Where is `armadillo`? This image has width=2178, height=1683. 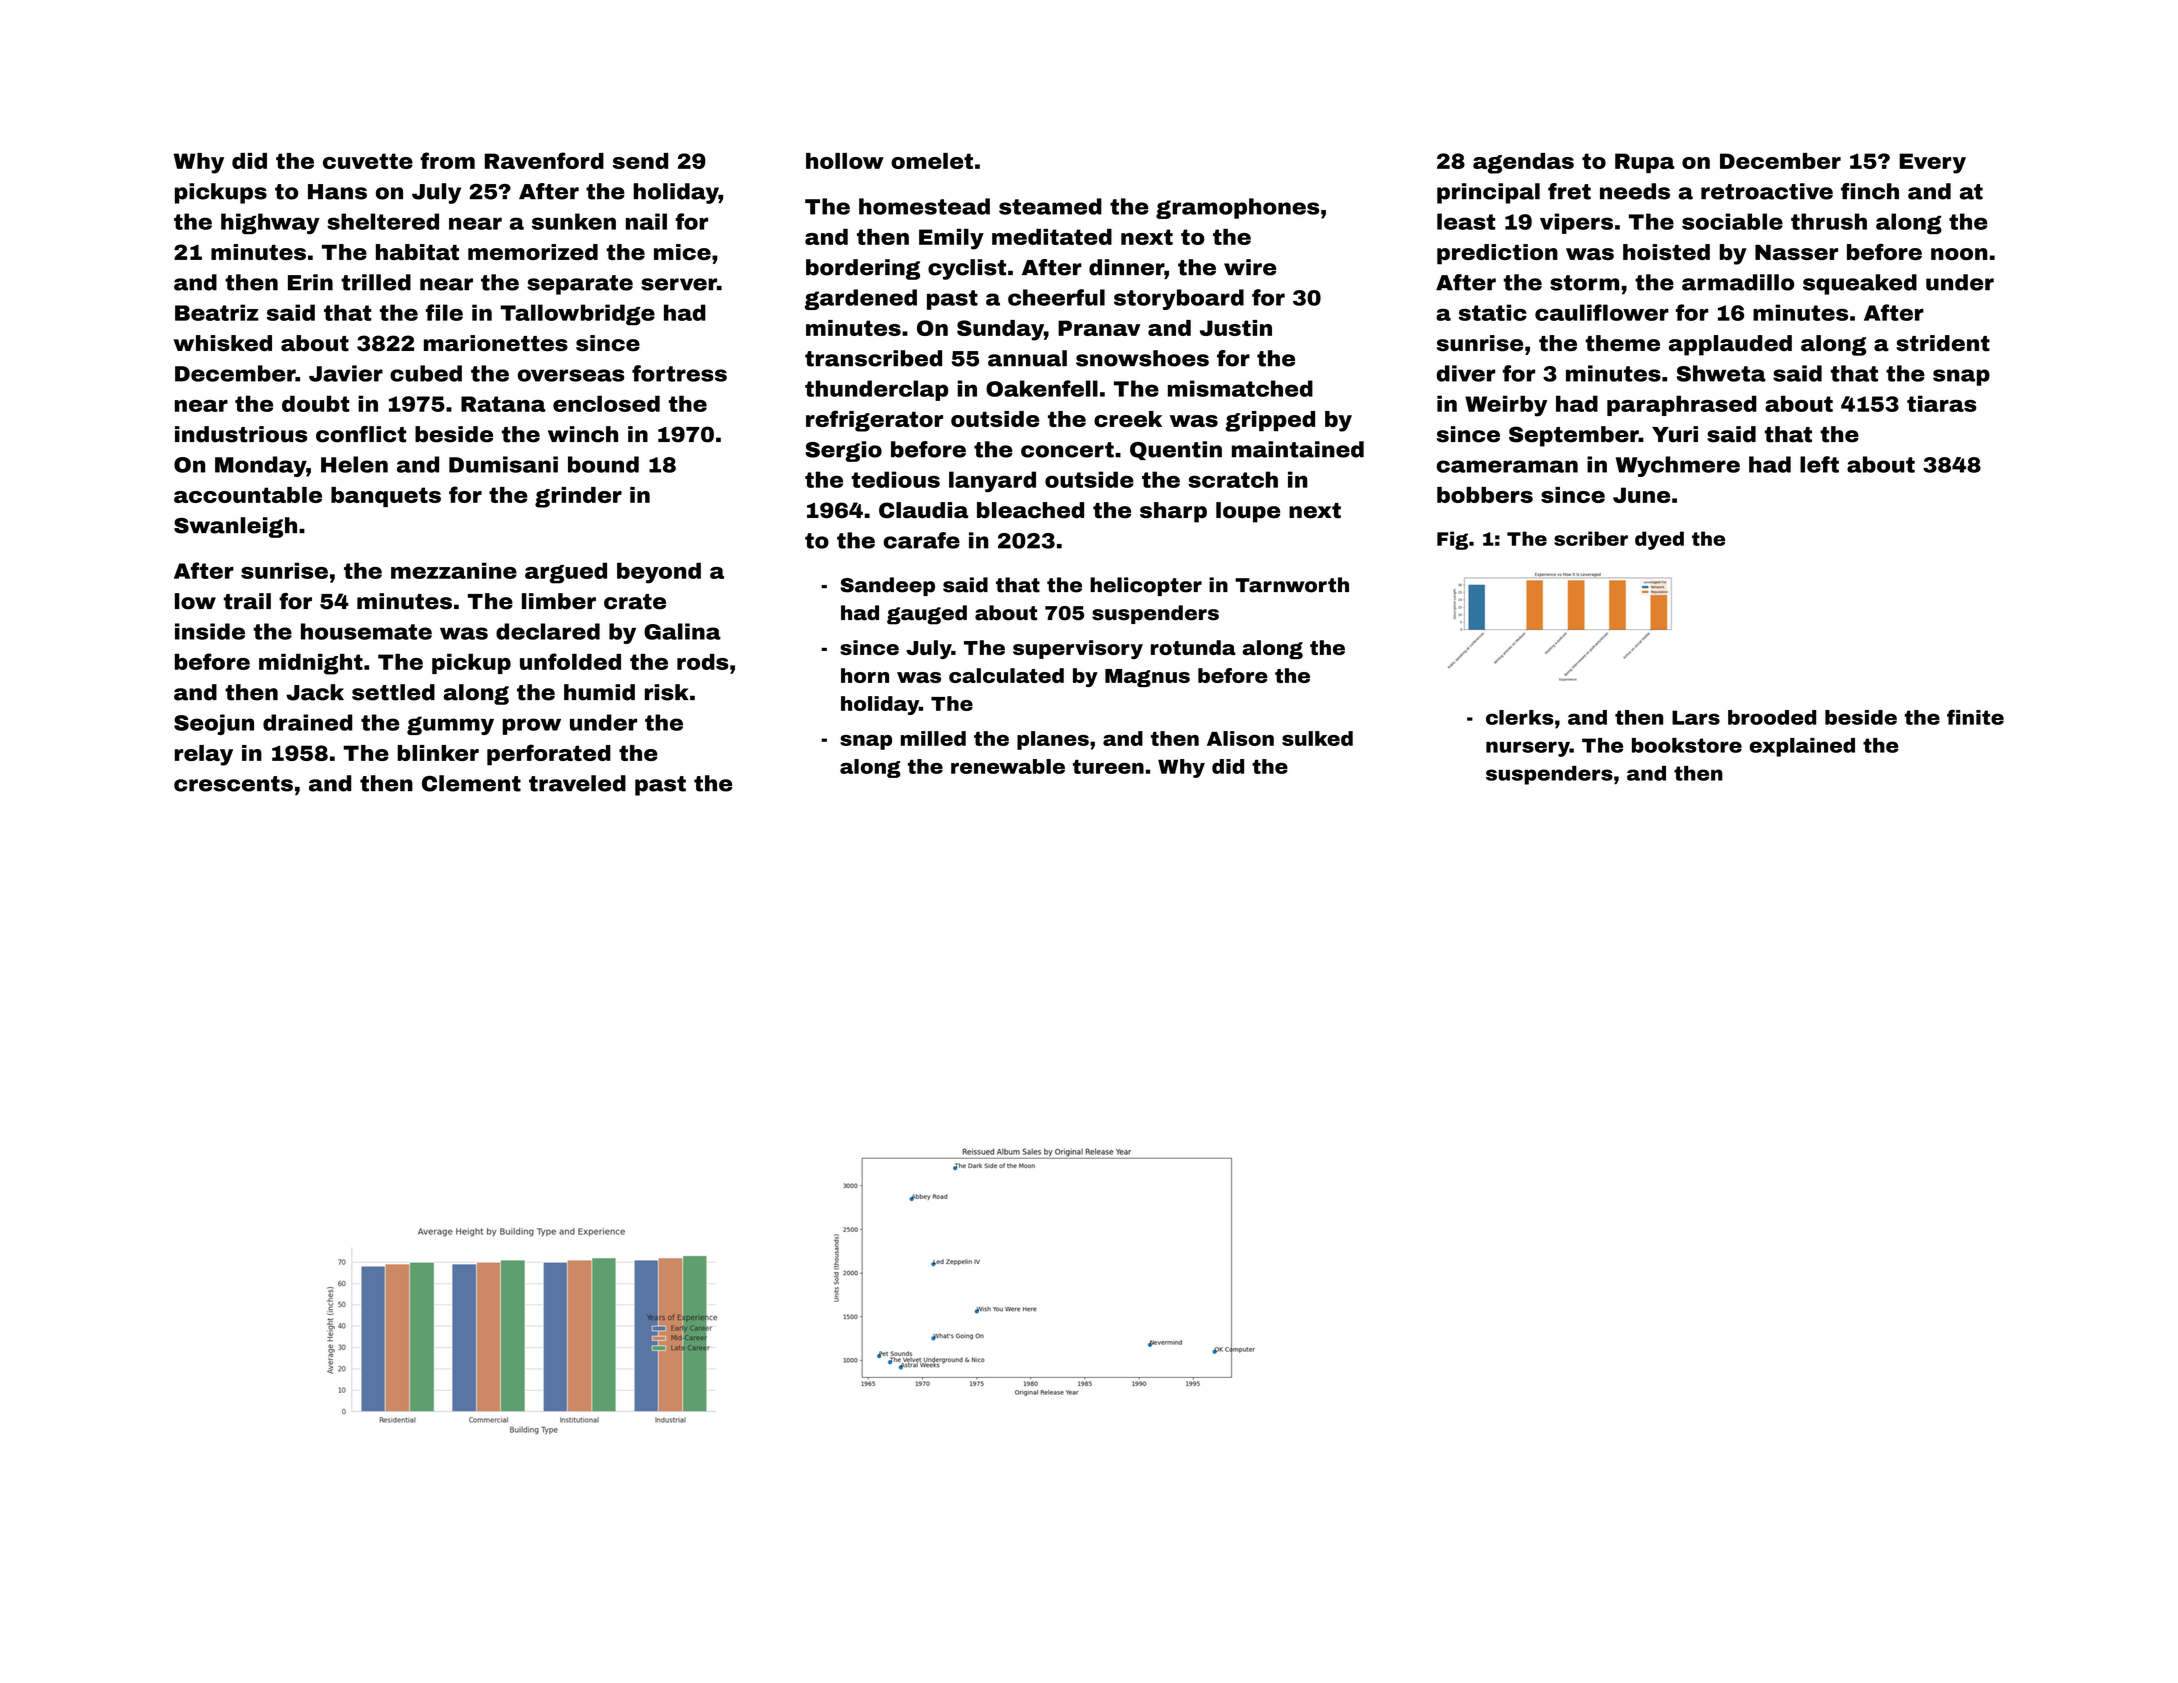
armadillo is located at coordinates (1738, 282).
